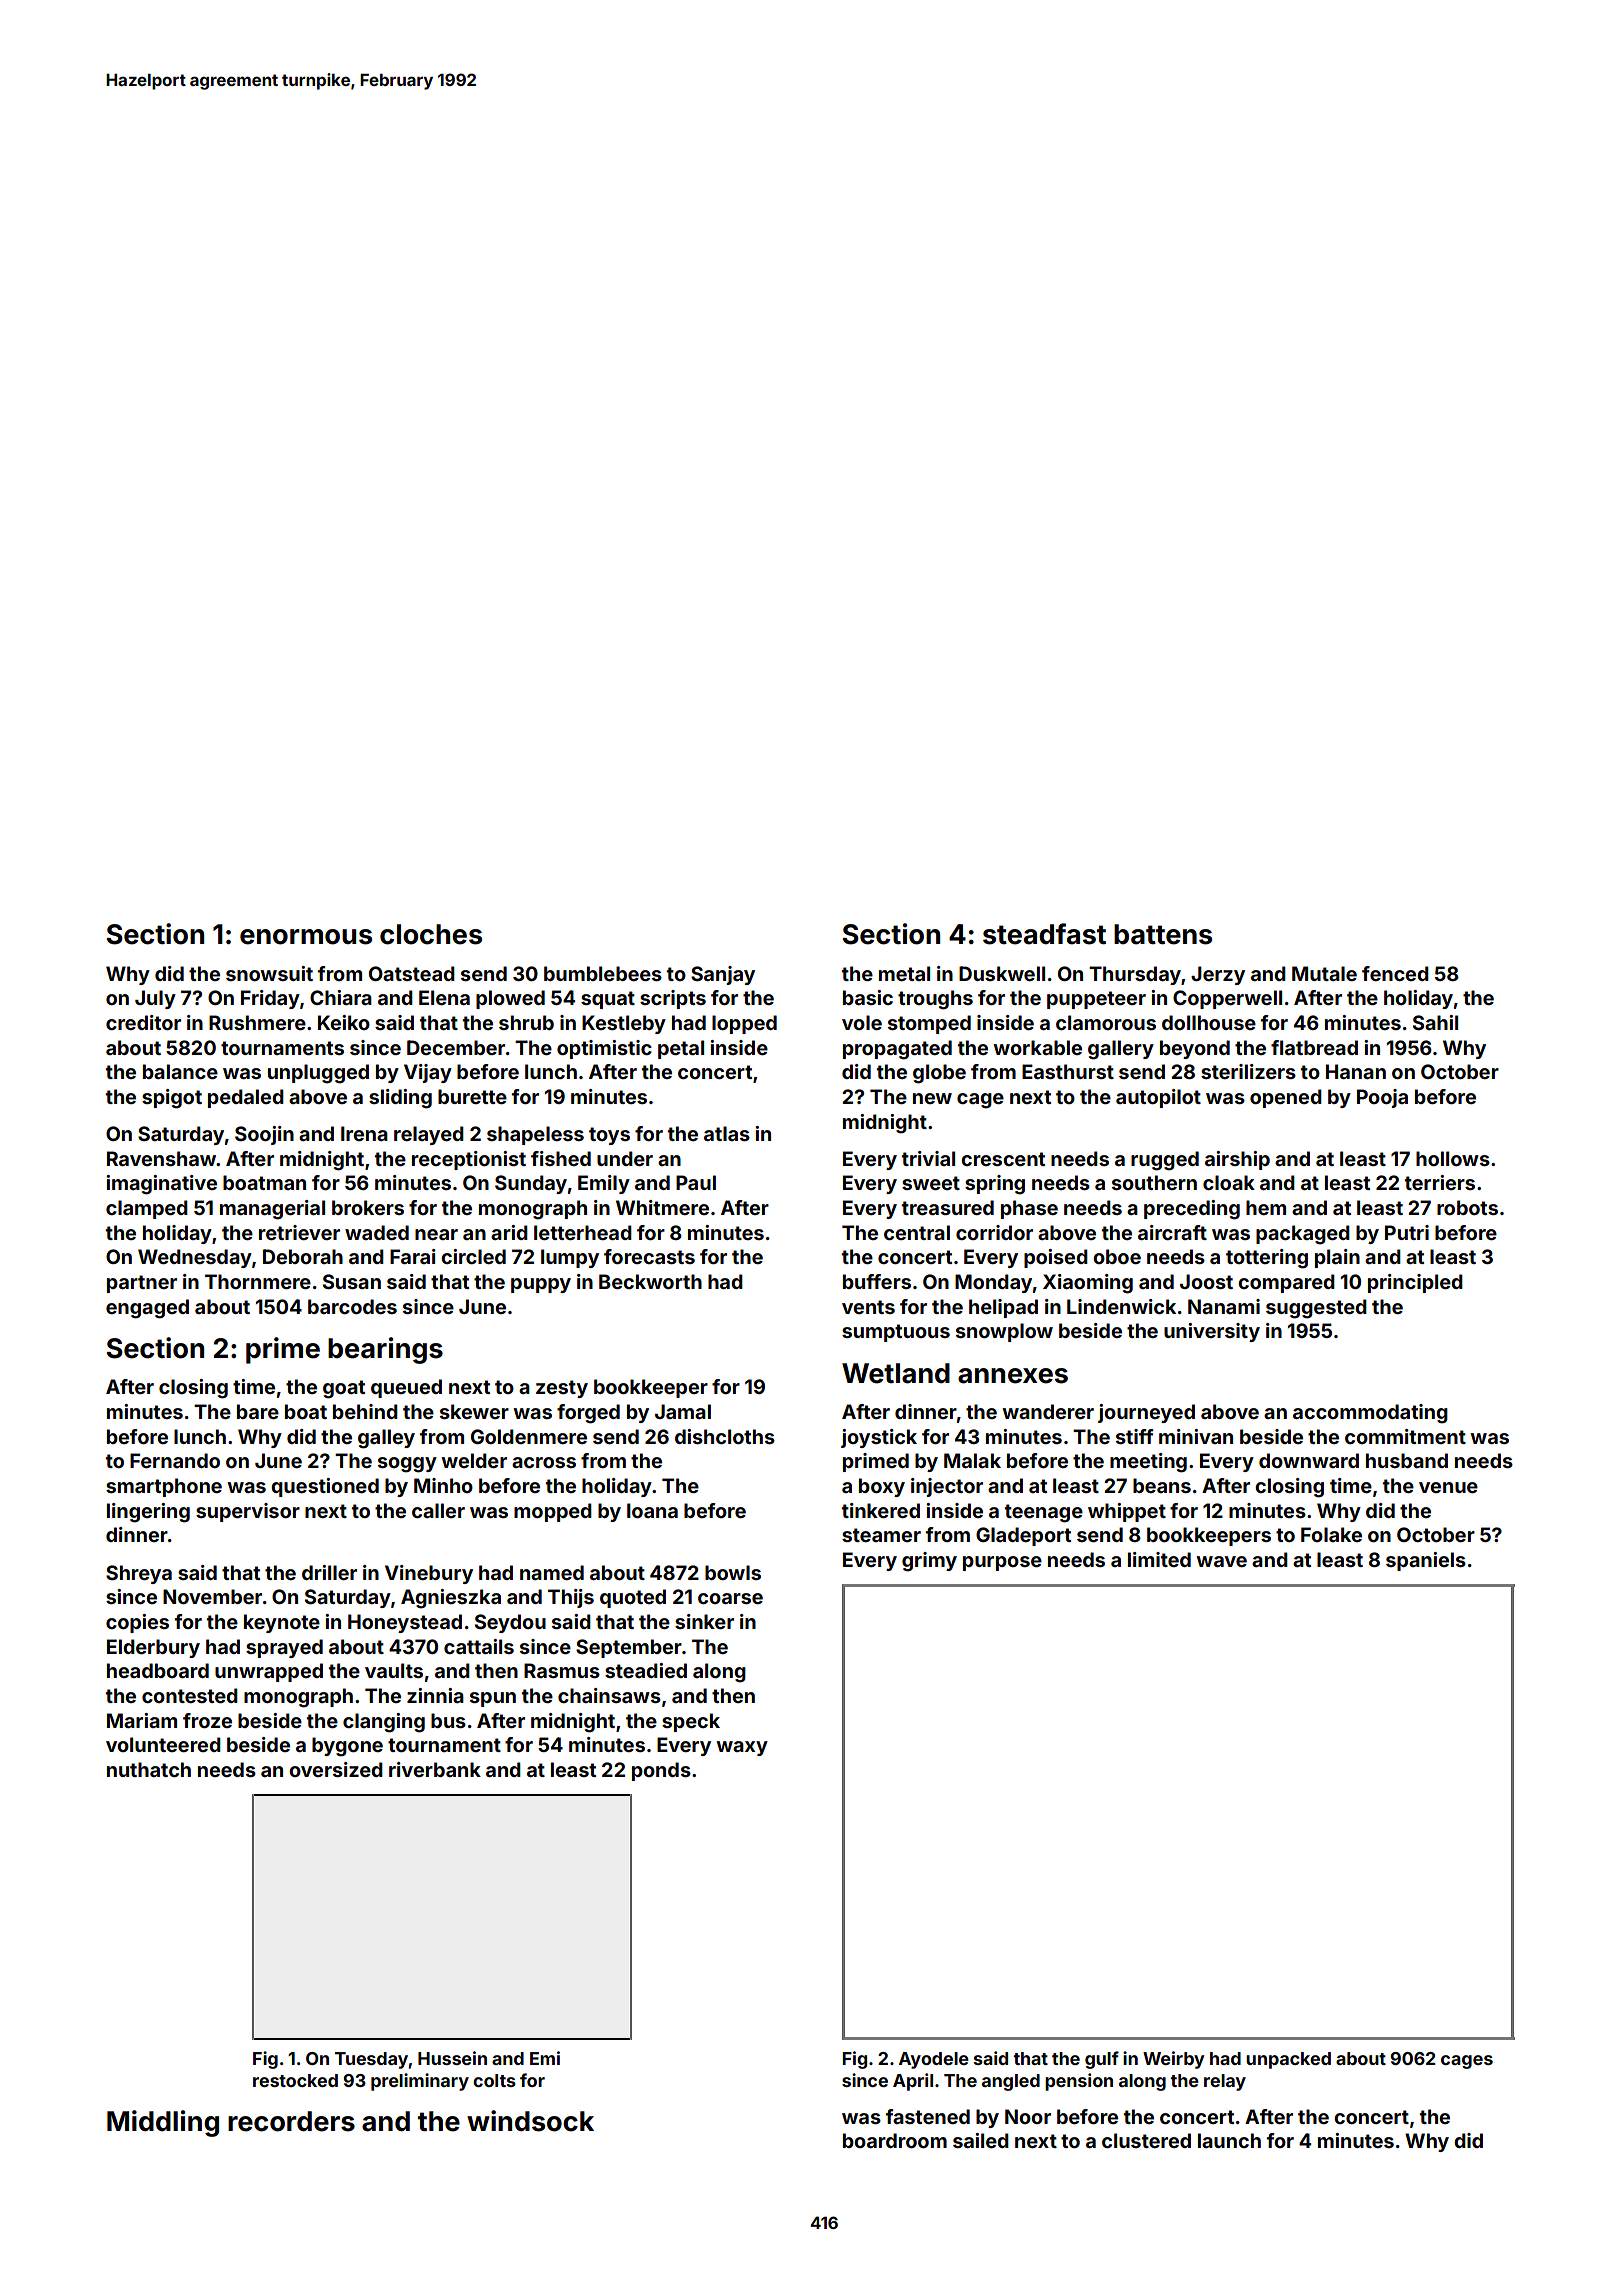 This screenshot has width=1620, height=2292. Describe the element at coordinates (895, 2140) in the screenshot. I see `boardroom` at that location.
